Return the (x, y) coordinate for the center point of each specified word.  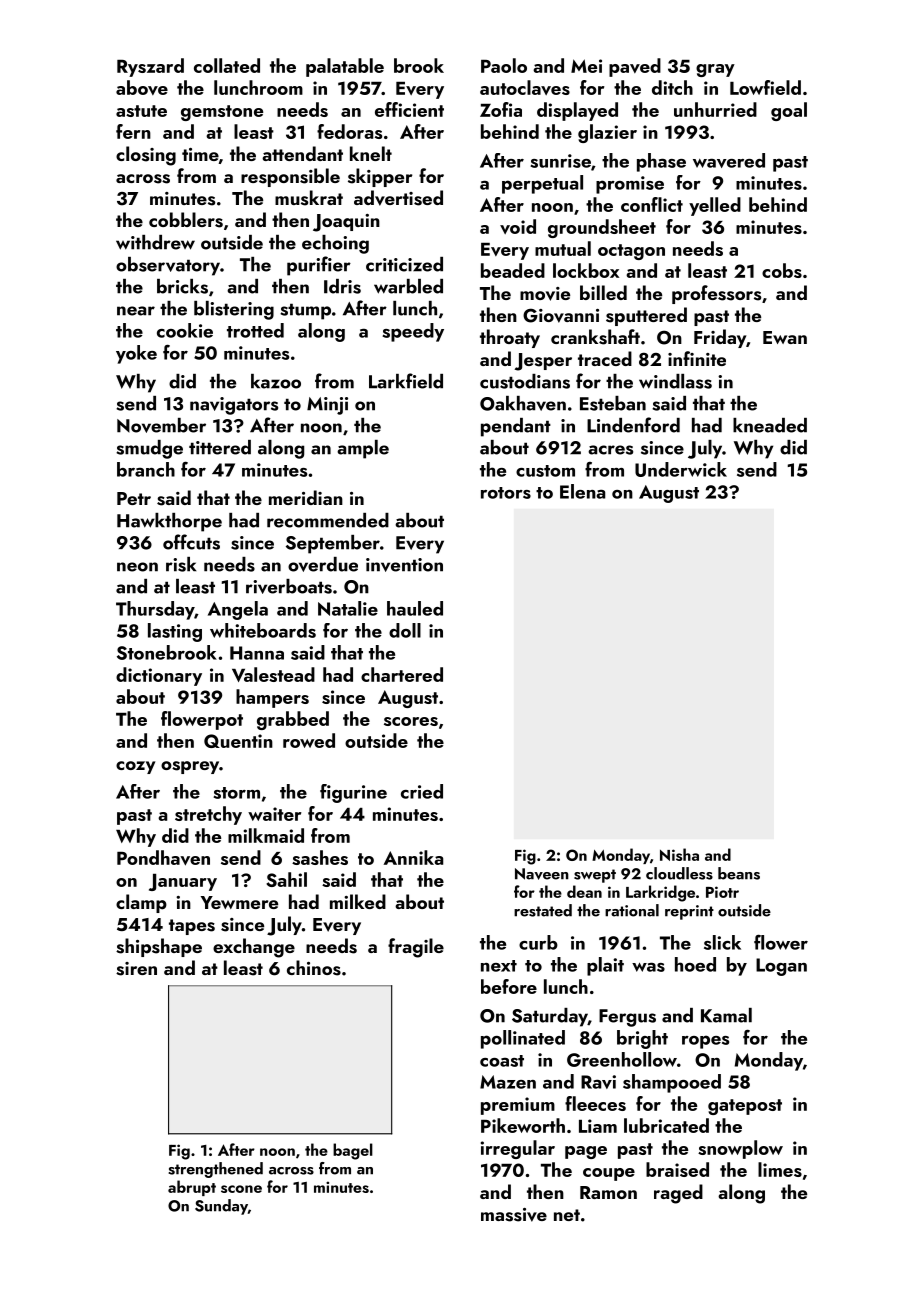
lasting (175, 632)
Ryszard (150, 67)
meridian (306, 497)
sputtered (646, 316)
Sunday (221, 1207)
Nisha (679, 854)
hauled (415, 608)
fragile (416, 948)
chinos (314, 968)
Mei (586, 66)
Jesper (543, 362)
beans (739, 873)
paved (635, 67)
